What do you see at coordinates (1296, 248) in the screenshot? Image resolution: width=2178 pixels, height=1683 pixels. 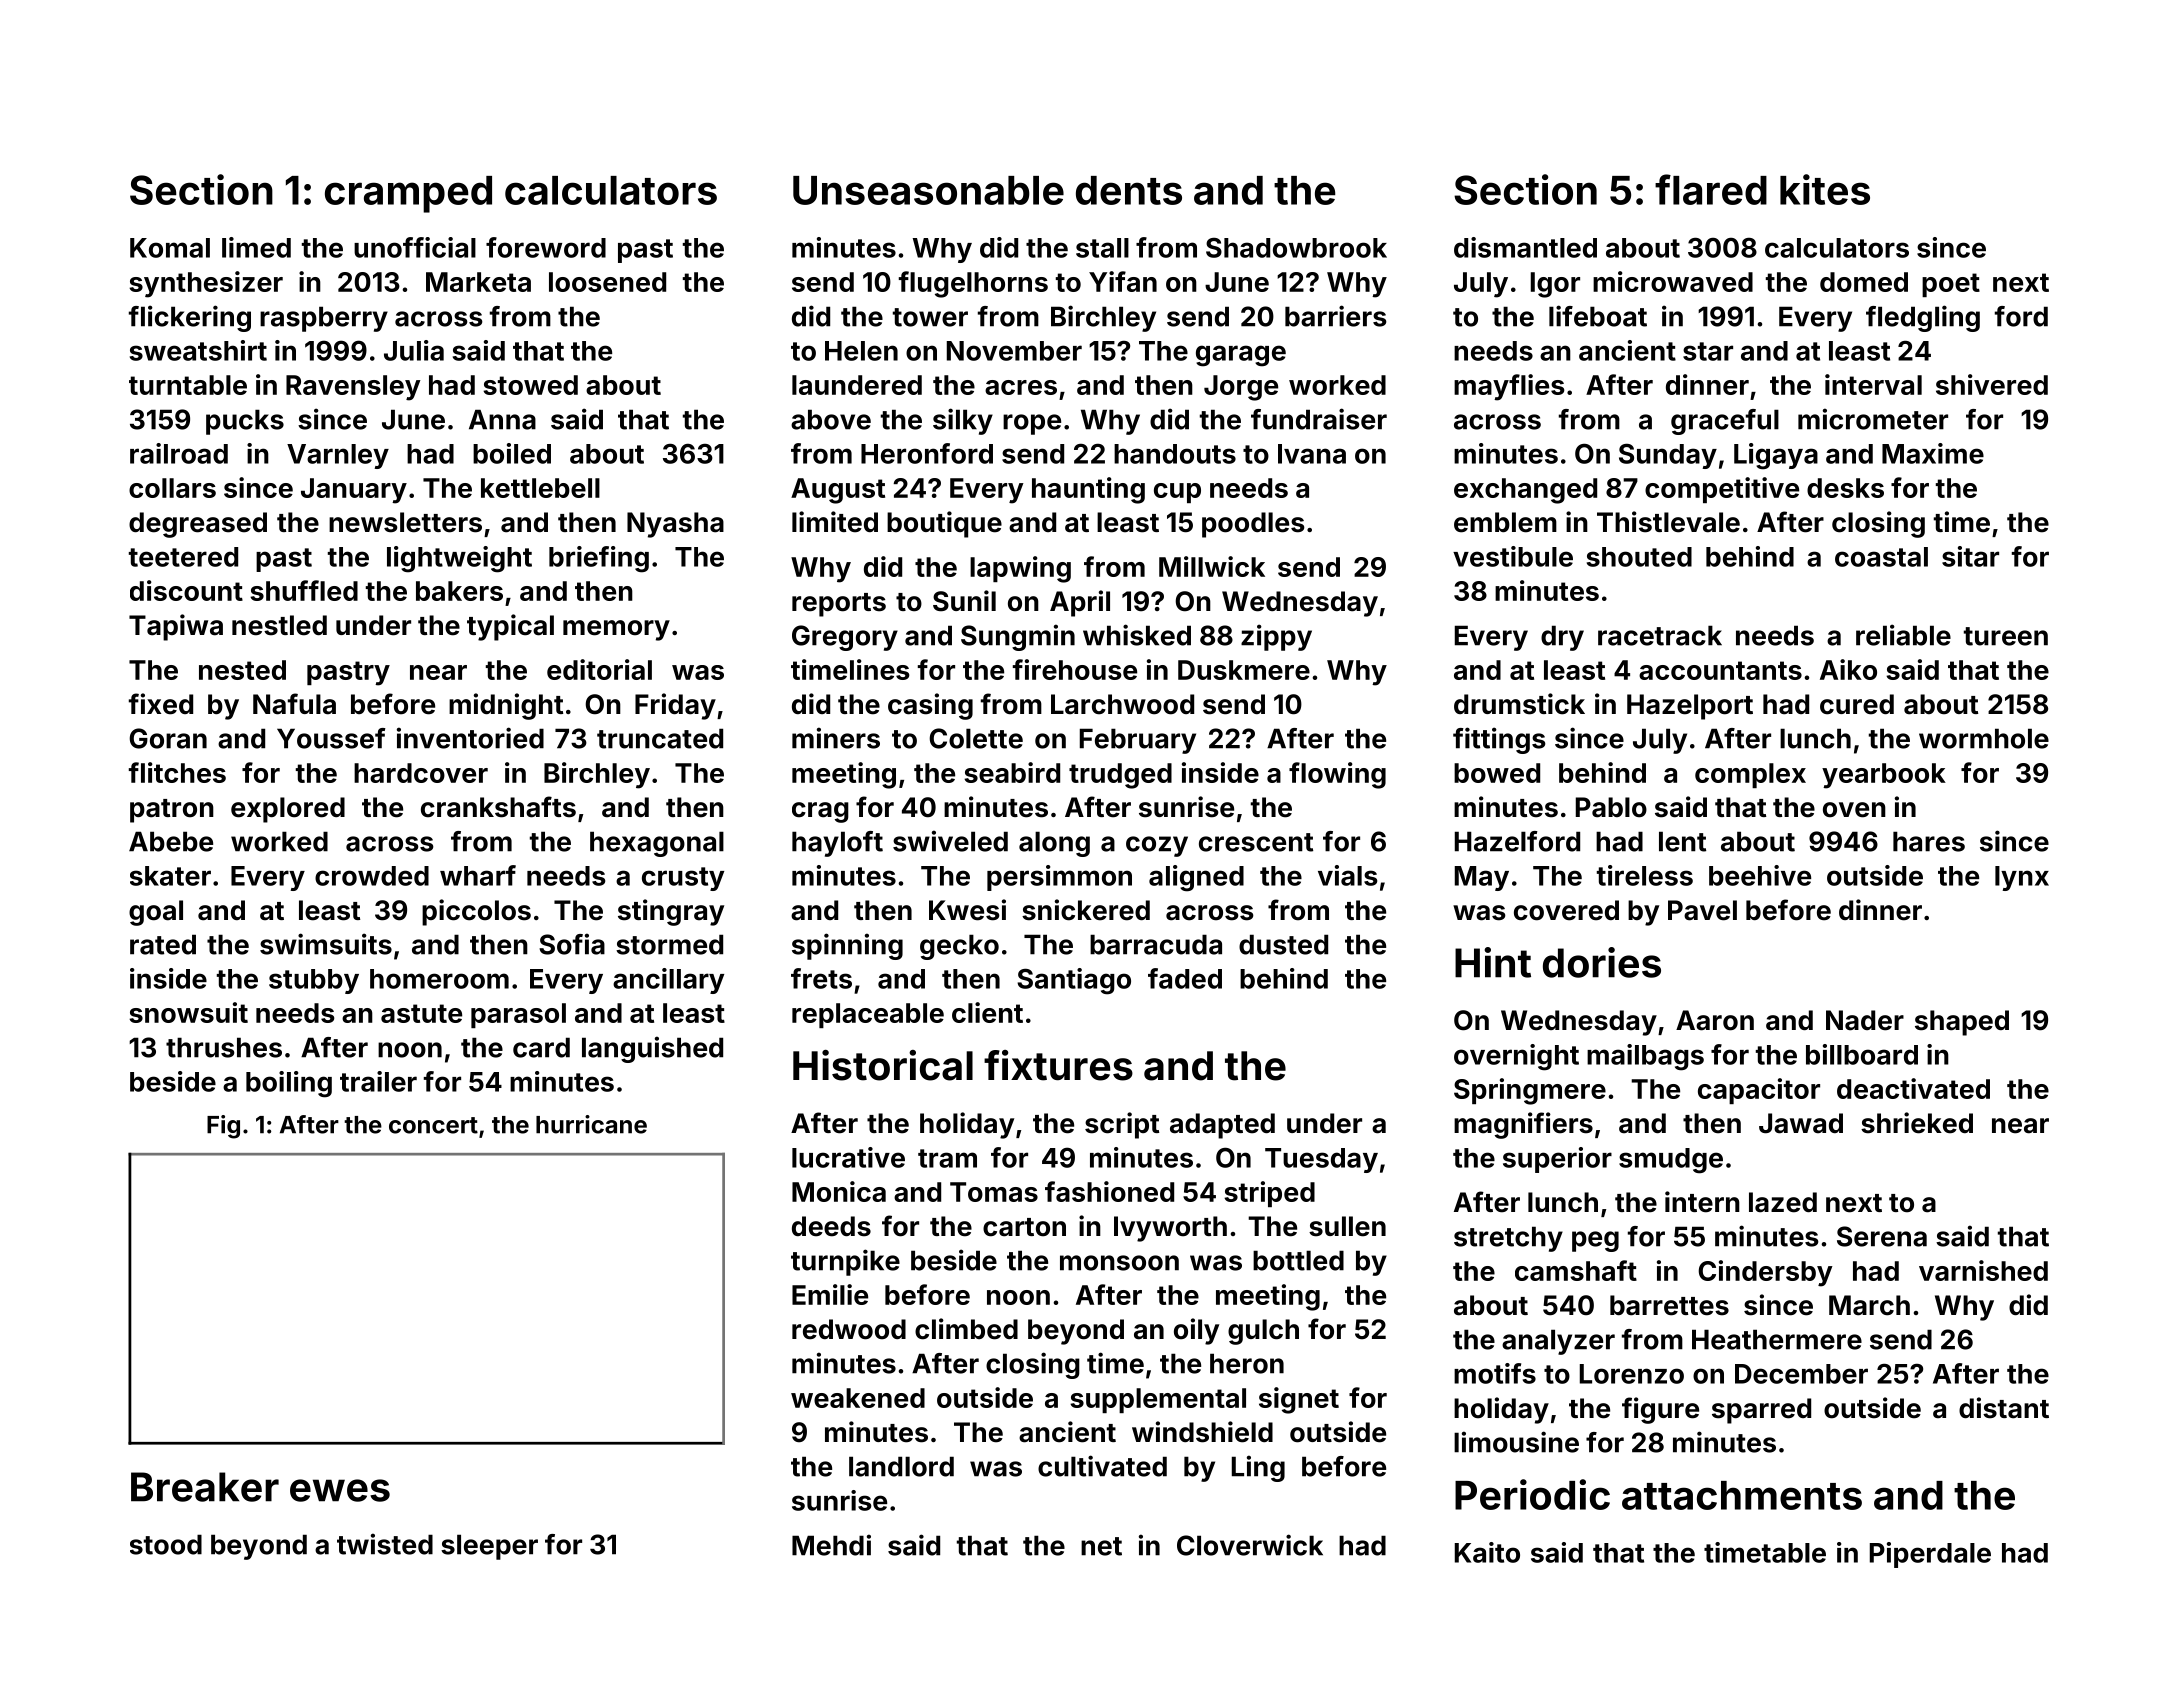 I see `Shadowbrook` at bounding box center [1296, 248].
